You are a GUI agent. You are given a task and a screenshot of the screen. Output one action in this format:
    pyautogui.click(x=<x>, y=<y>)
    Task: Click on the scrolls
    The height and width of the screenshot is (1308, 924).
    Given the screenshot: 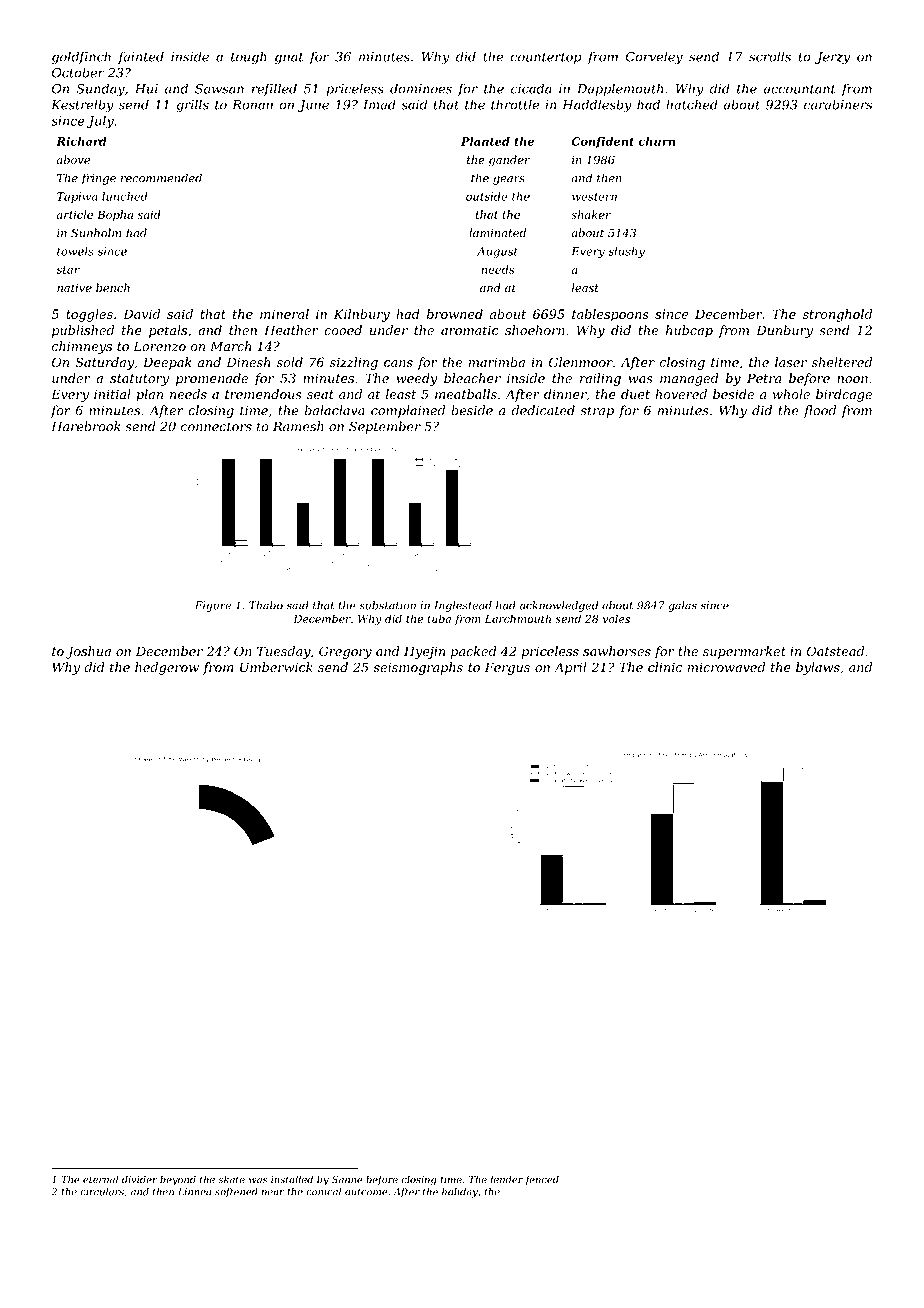 What is the action you would take?
    pyautogui.click(x=770, y=56)
